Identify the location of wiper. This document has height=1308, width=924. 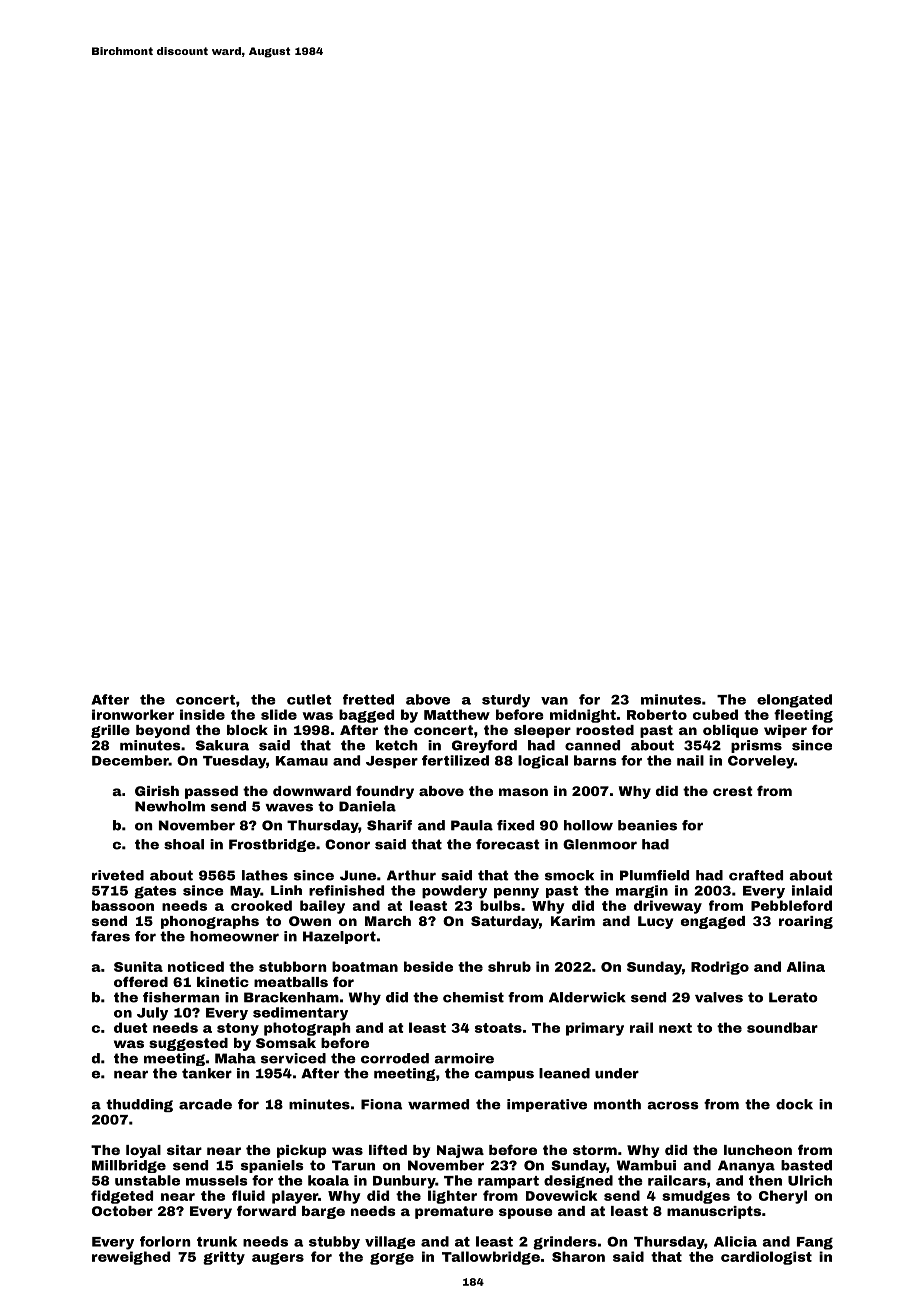
(785, 731).
